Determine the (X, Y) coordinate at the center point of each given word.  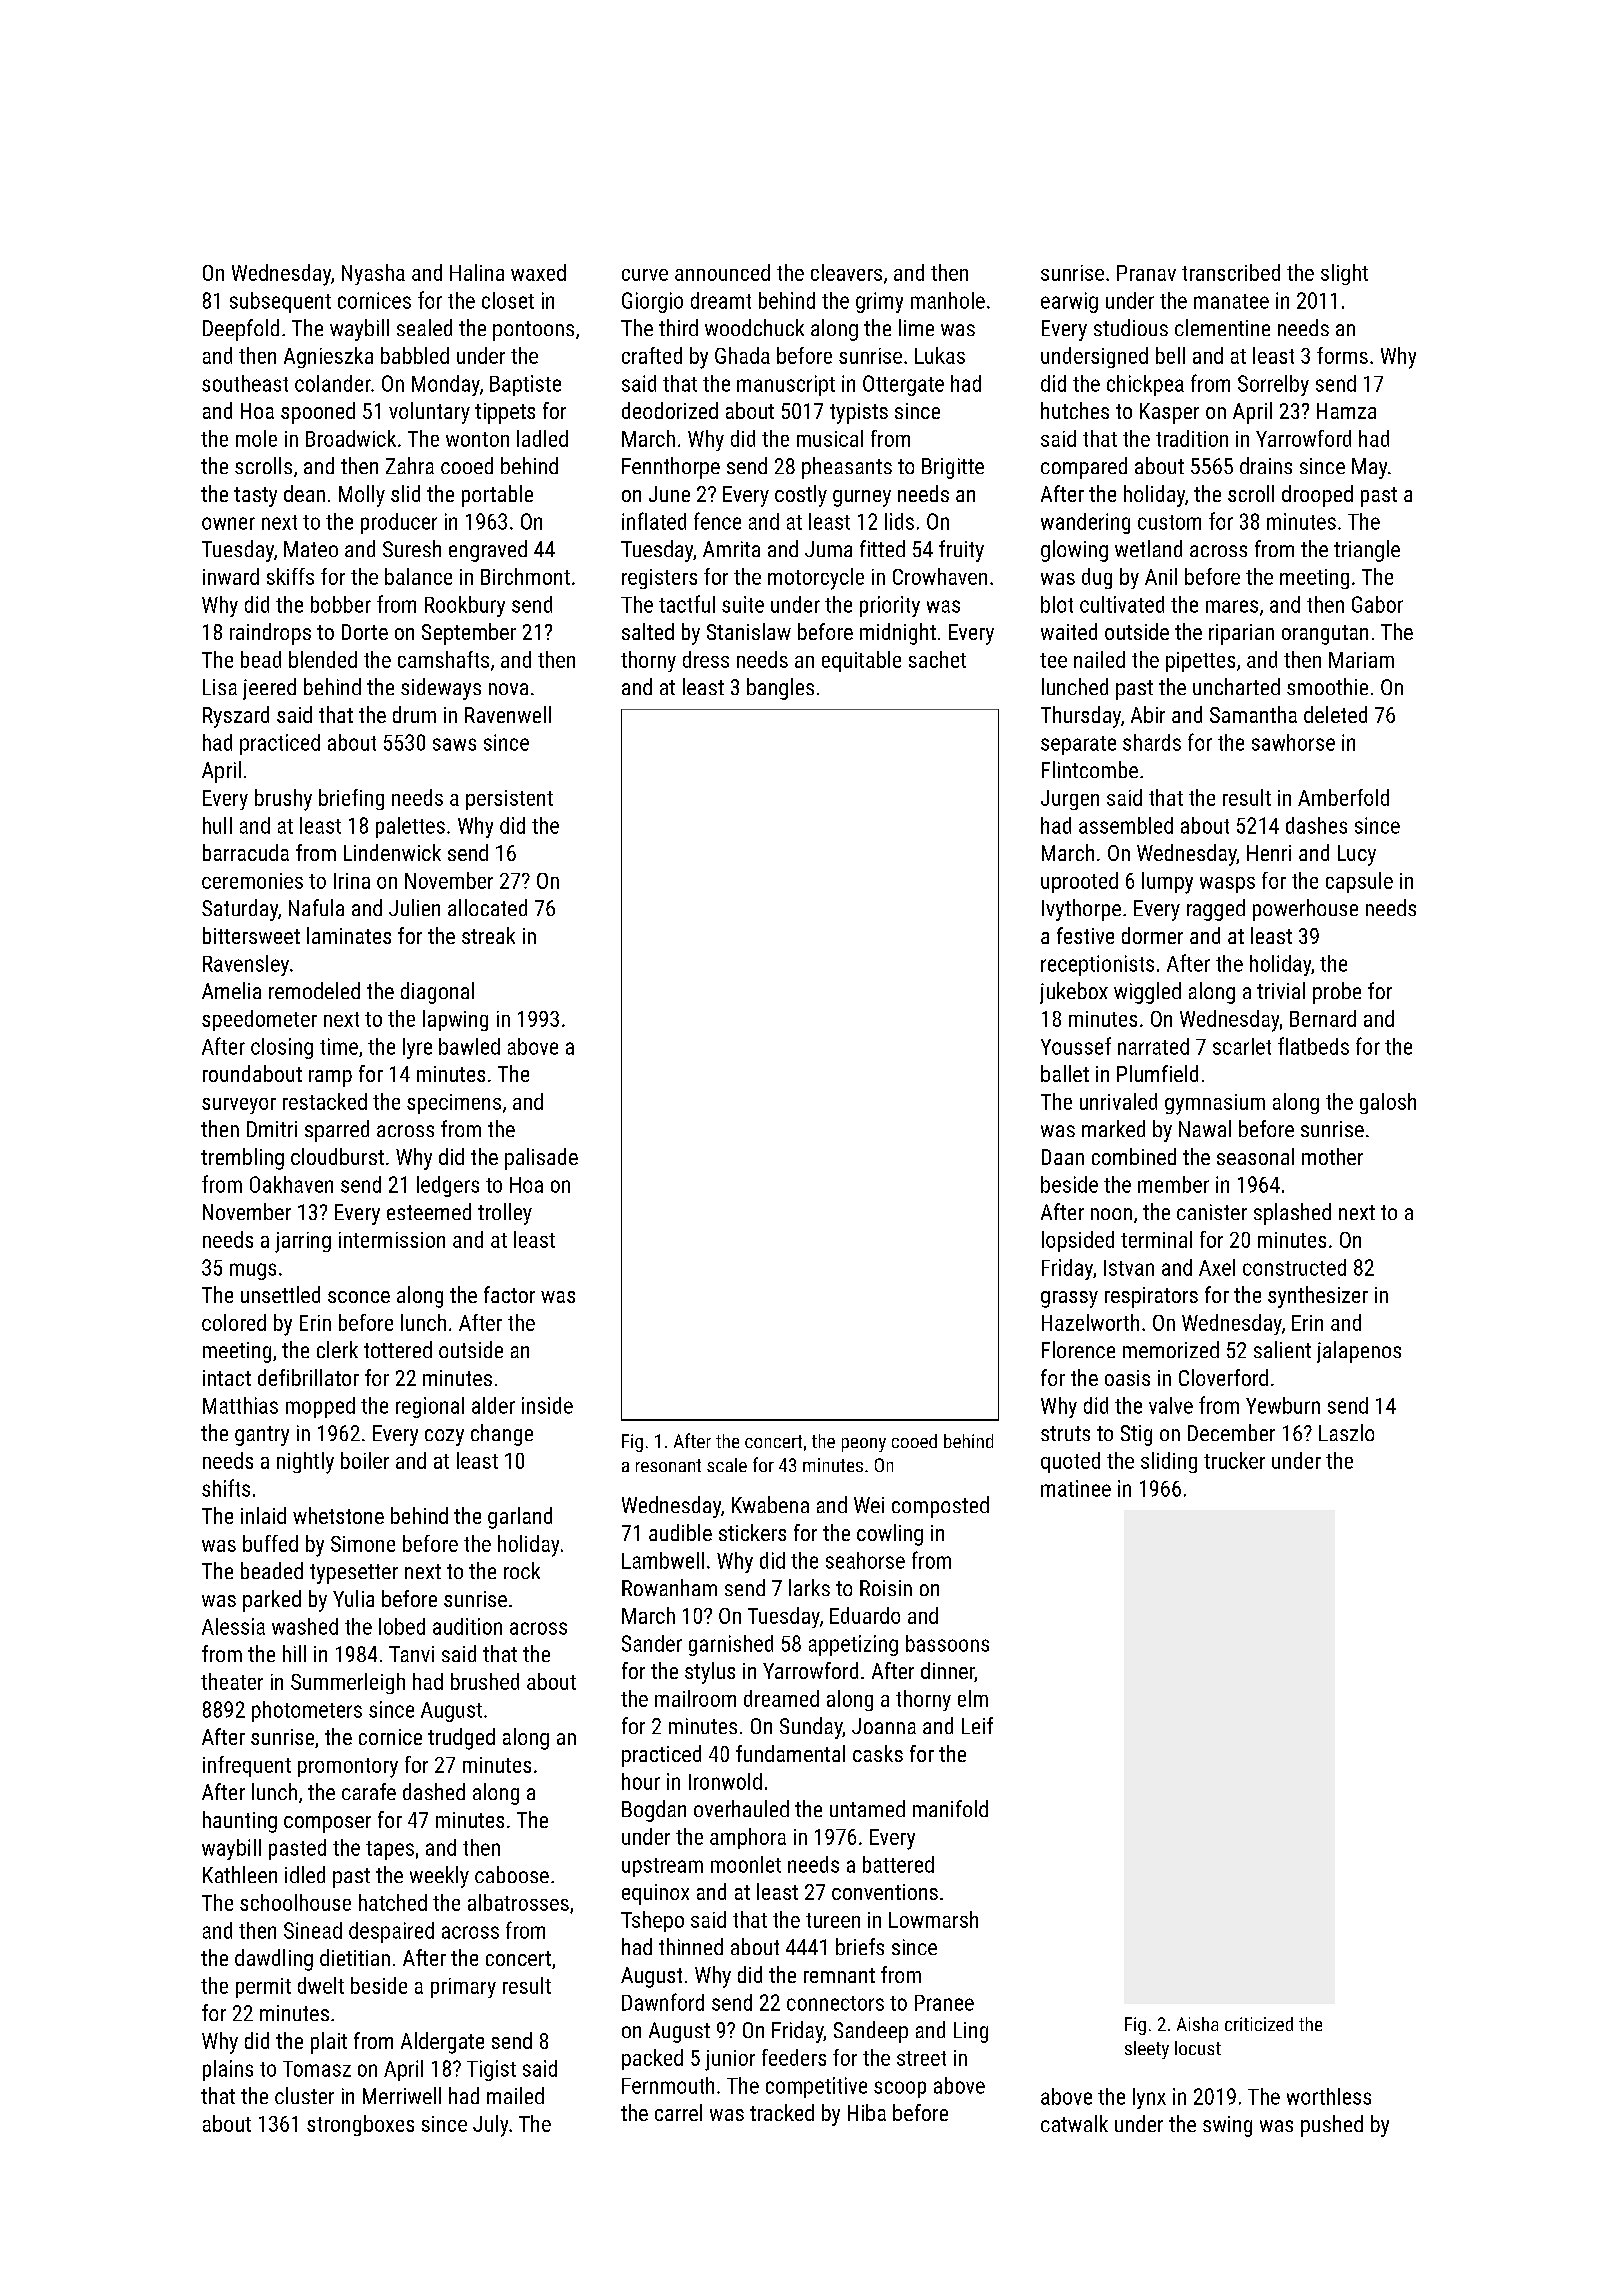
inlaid (263, 1515)
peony (864, 1445)
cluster (304, 2095)
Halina (477, 272)
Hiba (867, 2112)
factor (509, 1294)
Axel (1217, 1267)
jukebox (1074, 993)
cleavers (846, 272)
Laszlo (1346, 1432)
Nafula (316, 907)
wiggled (1147, 993)
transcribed (1231, 272)
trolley (505, 1214)
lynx (1149, 2098)
